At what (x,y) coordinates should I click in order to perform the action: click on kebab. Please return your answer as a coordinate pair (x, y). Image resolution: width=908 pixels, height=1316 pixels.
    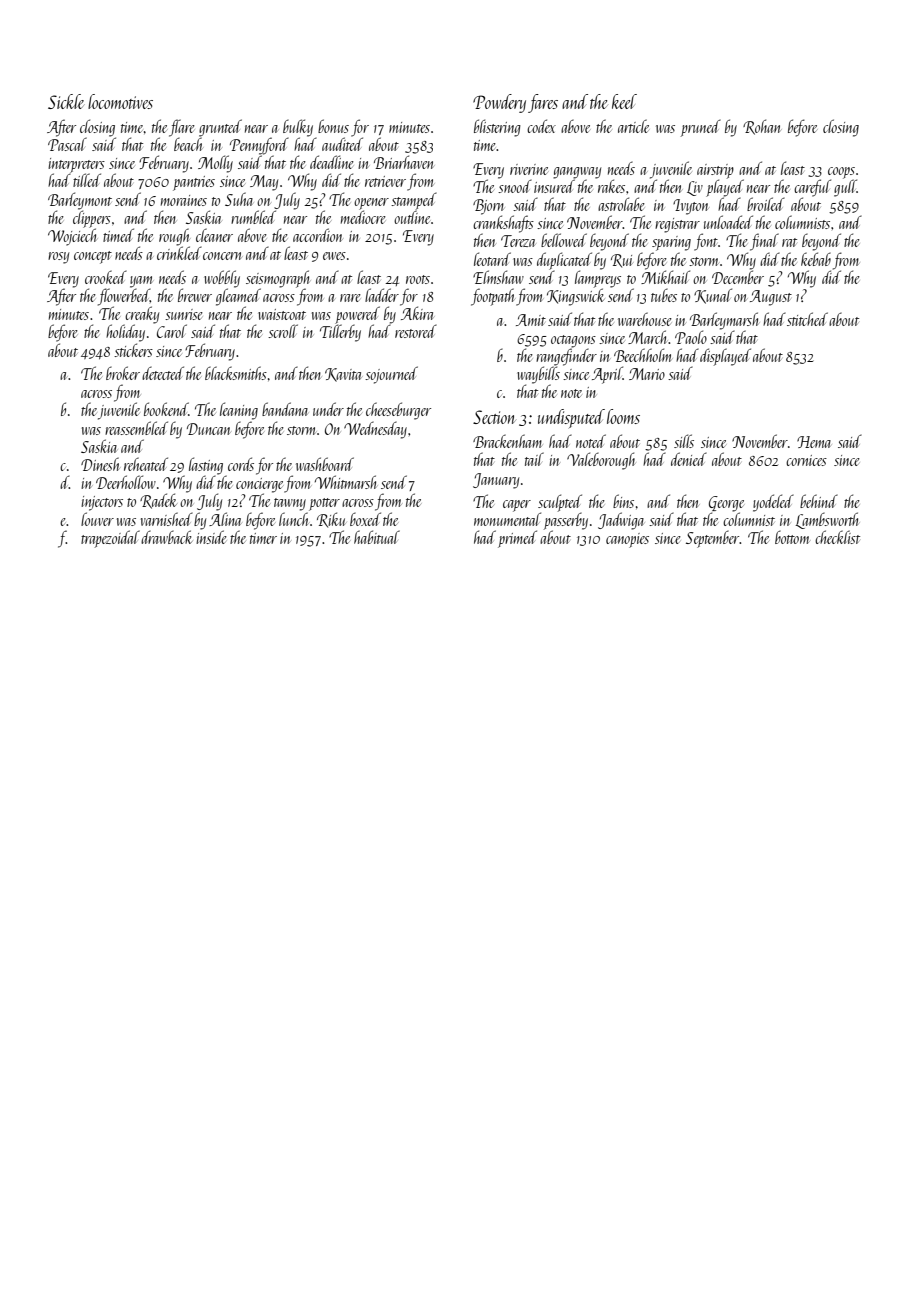
    Looking at the image, I should click on (816, 259).
